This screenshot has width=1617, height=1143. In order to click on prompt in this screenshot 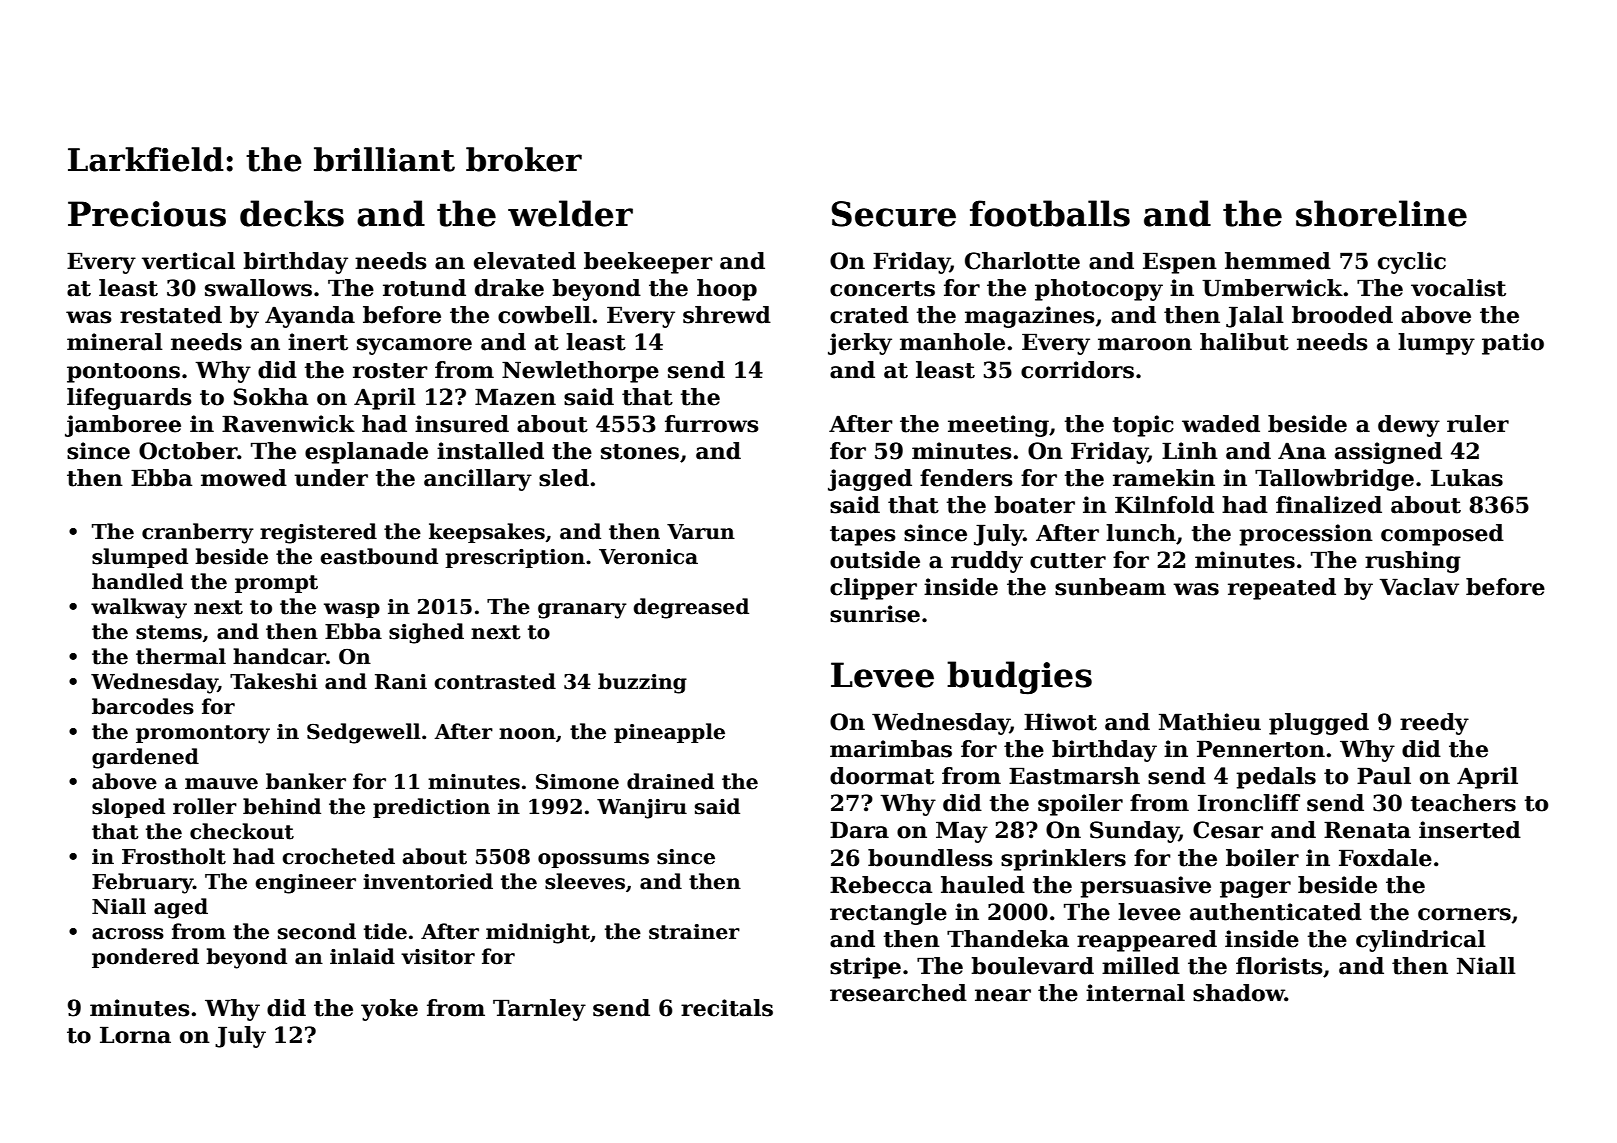, I will do `click(276, 584)`.
